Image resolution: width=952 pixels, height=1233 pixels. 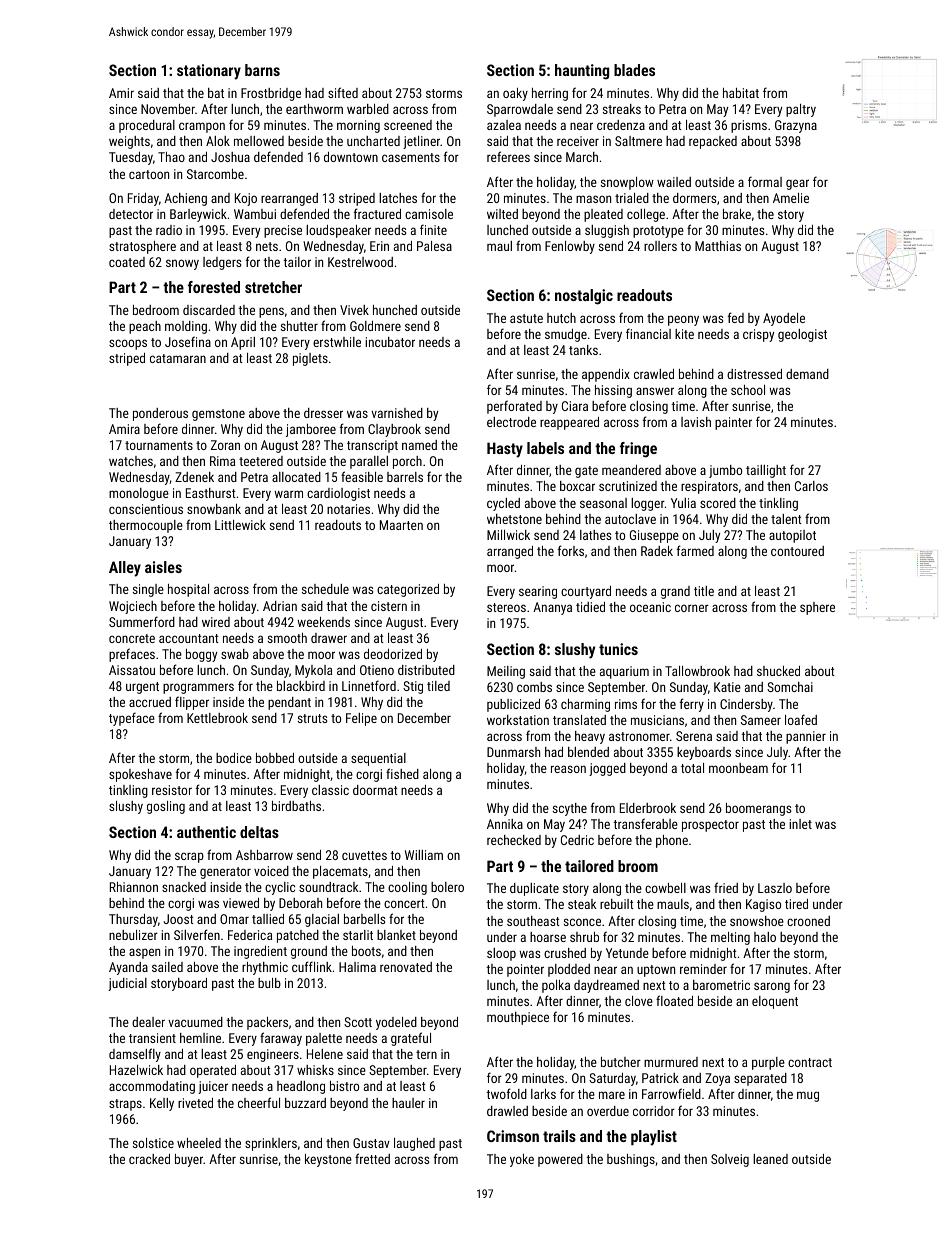 I want to click on Dunmarsh, so click(x=513, y=752).
